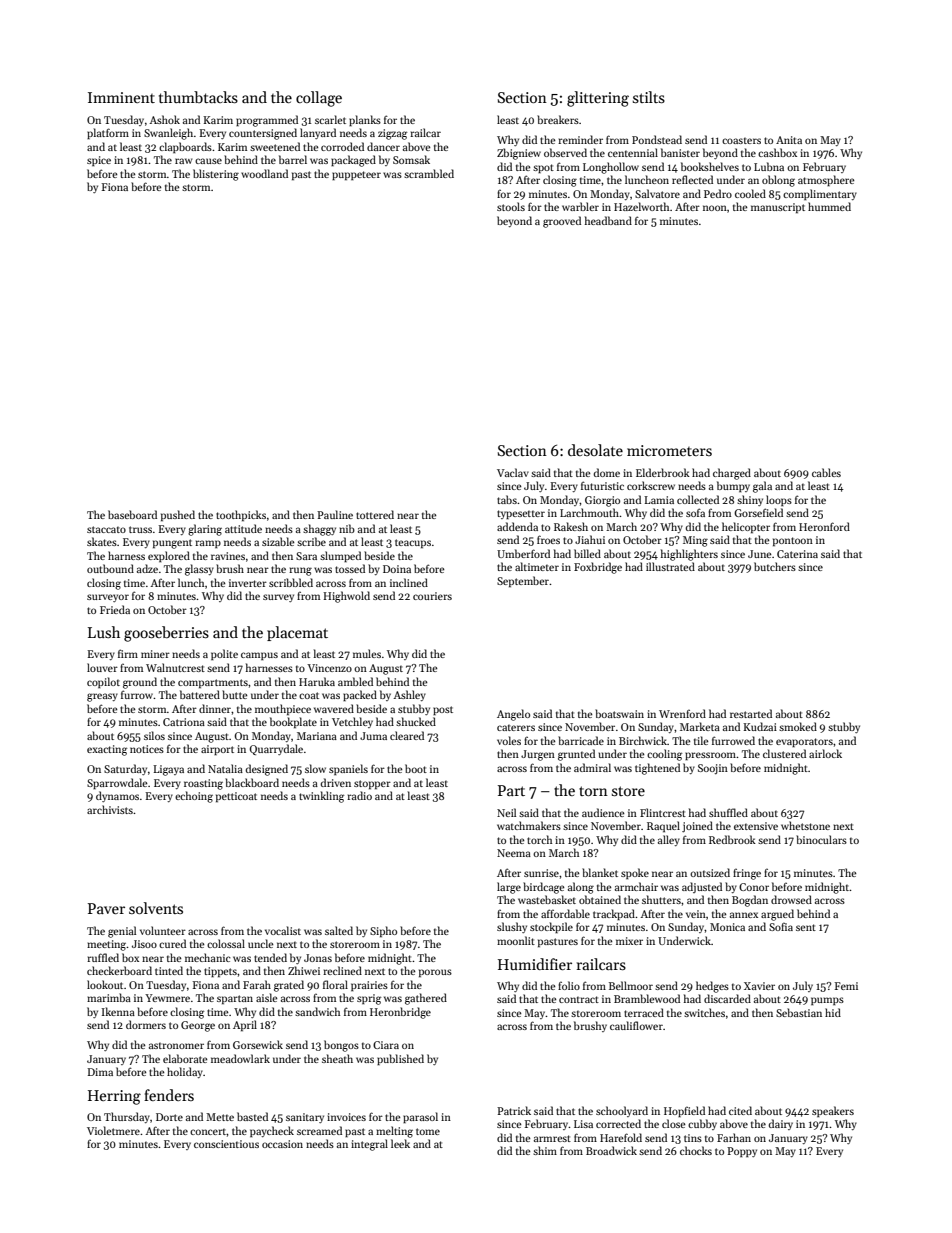 The width and height of the image is (952, 1233). I want to click on Imminent, so click(121, 97).
